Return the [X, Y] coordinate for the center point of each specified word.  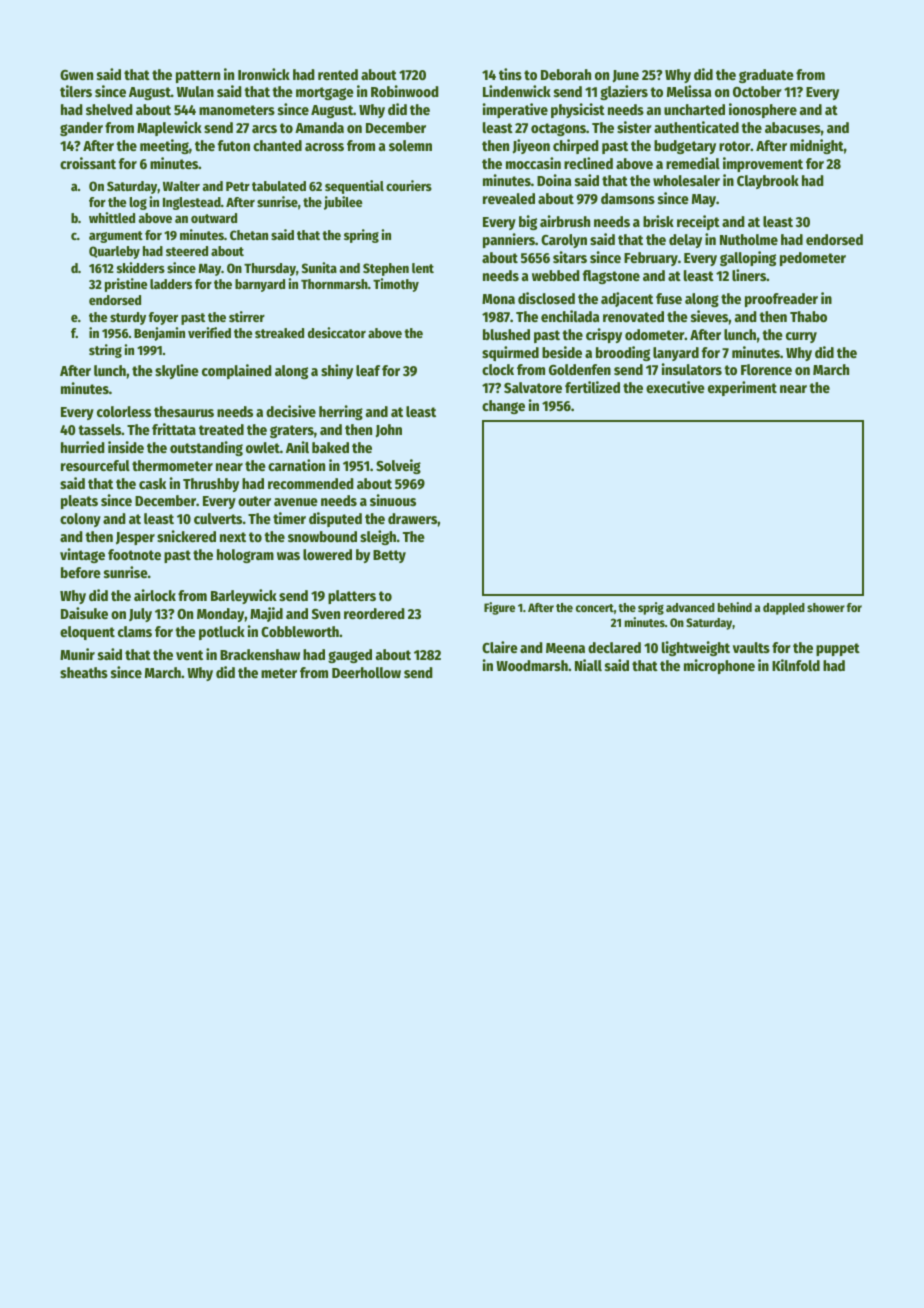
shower [826, 607]
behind [735, 607]
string [105, 351]
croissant [88, 163]
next [233, 537]
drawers [413, 518]
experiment [742, 388]
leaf [368, 370]
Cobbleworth [300, 631]
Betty [389, 556]
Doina [554, 180]
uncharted [694, 109]
